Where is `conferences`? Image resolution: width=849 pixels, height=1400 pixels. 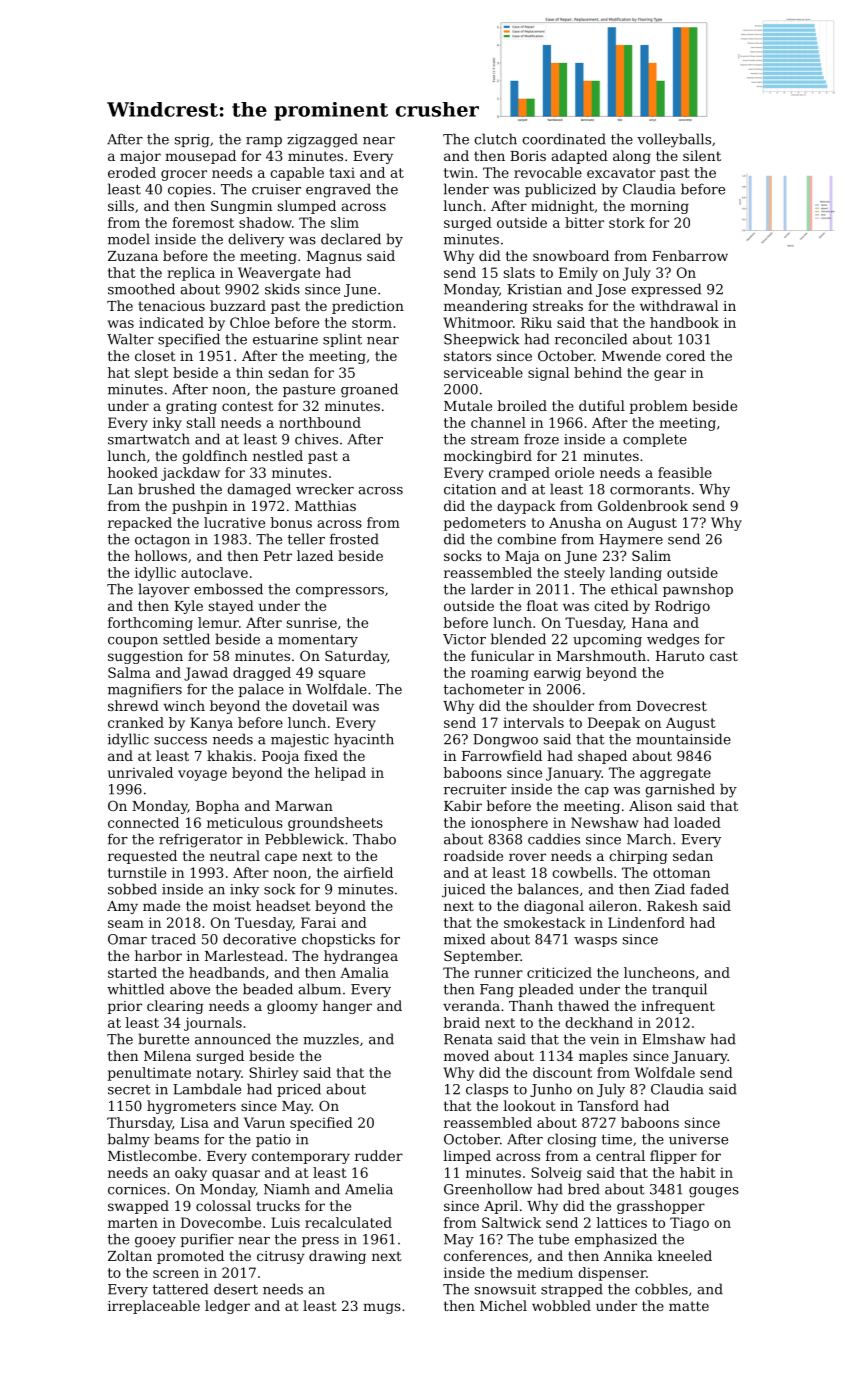 conferences is located at coordinates (486, 1255).
